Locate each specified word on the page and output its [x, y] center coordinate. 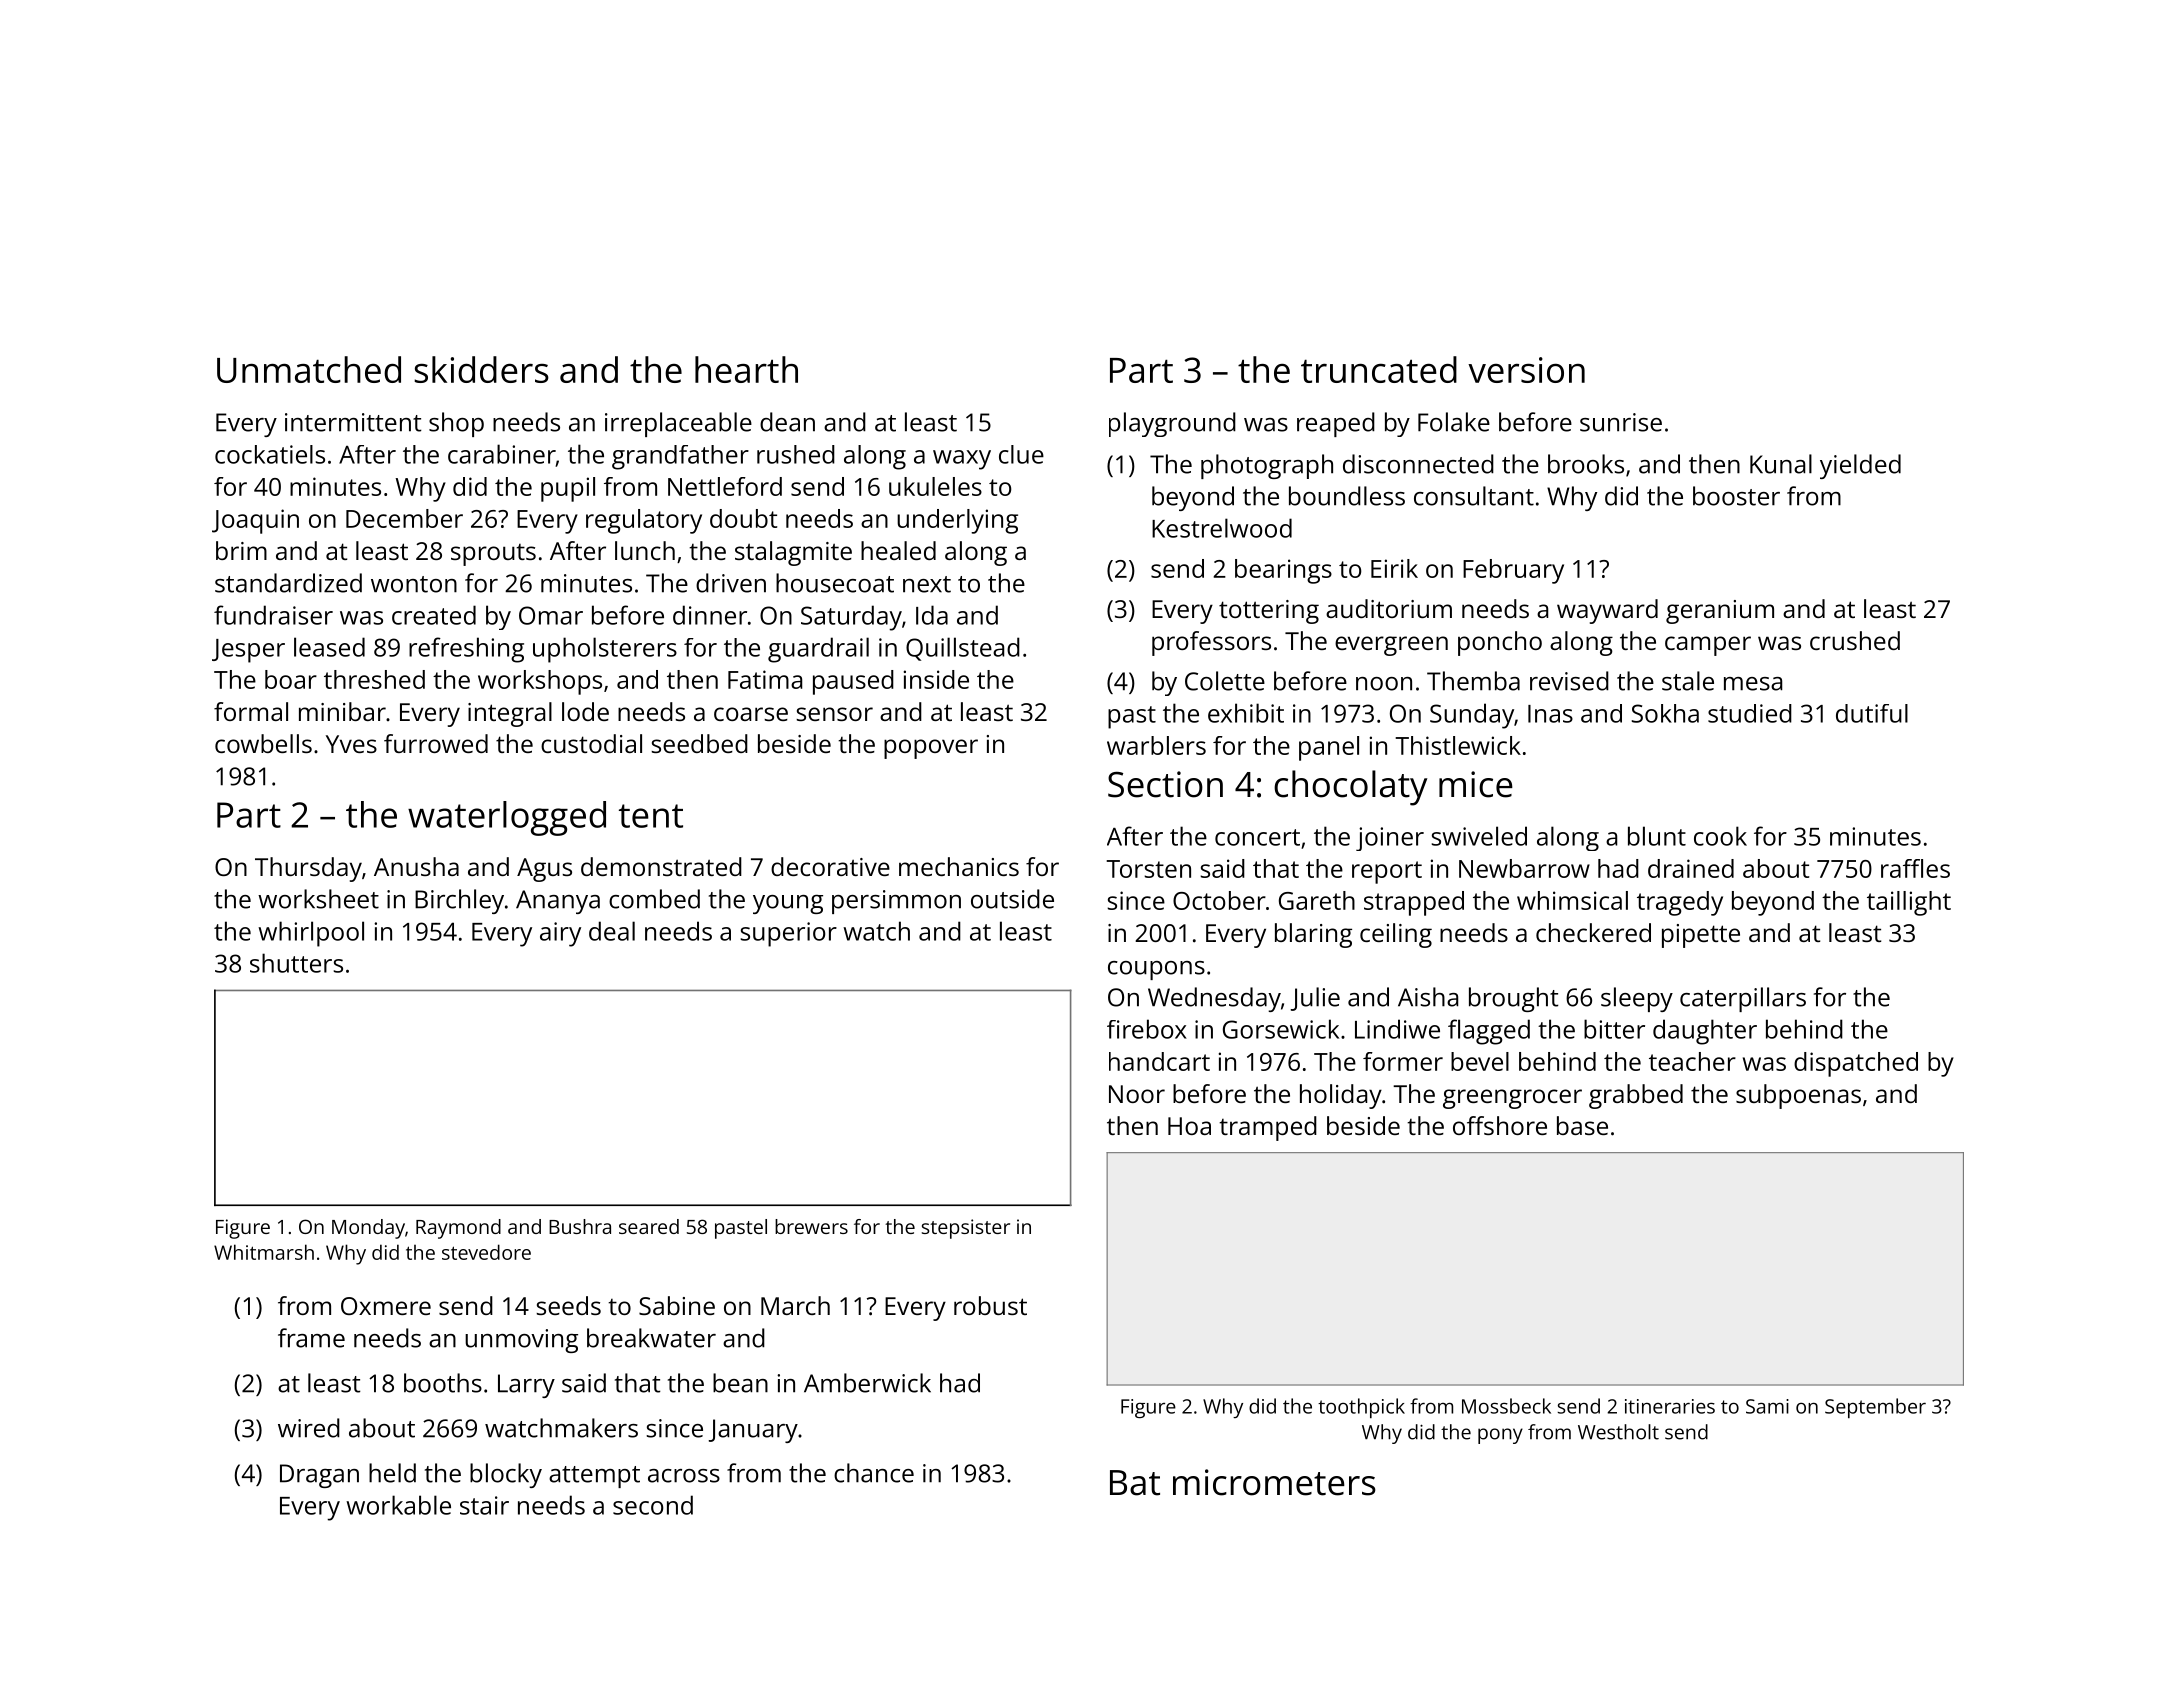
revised [1569, 681]
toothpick [1361, 1408]
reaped [1336, 424]
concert [1257, 837]
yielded [1860, 466]
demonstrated [661, 866]
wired [309, 1428]
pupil [568, 489]
